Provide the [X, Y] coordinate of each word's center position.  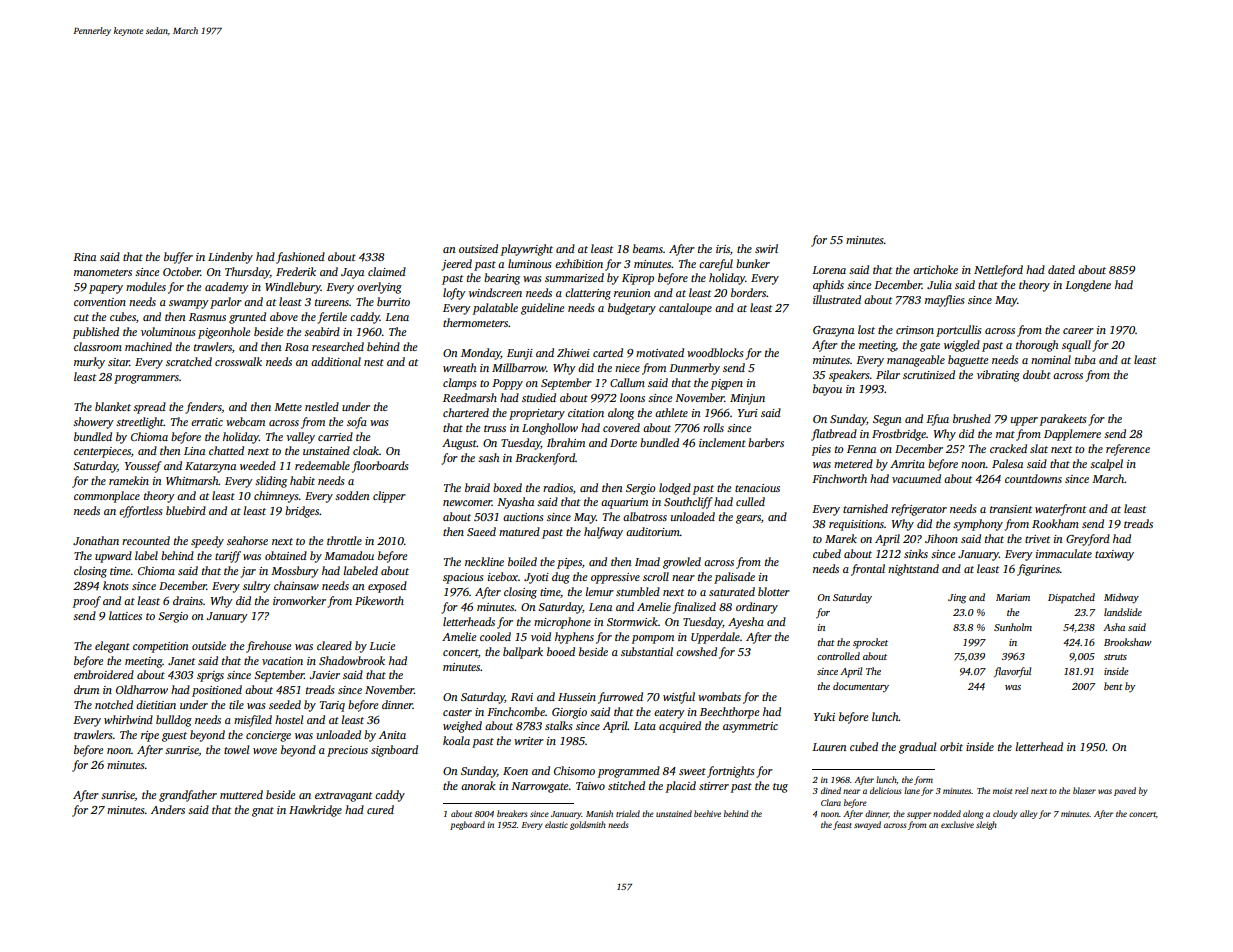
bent [1113, 686]
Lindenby [230, 258]
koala [456, 740]
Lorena [829, 270]
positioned [217, 691]
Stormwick [632, 621]
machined [148, 346]
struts [1115, 657]
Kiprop [638, 279]
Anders [168, 809]
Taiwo [590, 786]
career [1078, 331]
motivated [660, 352]
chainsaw [296, 585]
